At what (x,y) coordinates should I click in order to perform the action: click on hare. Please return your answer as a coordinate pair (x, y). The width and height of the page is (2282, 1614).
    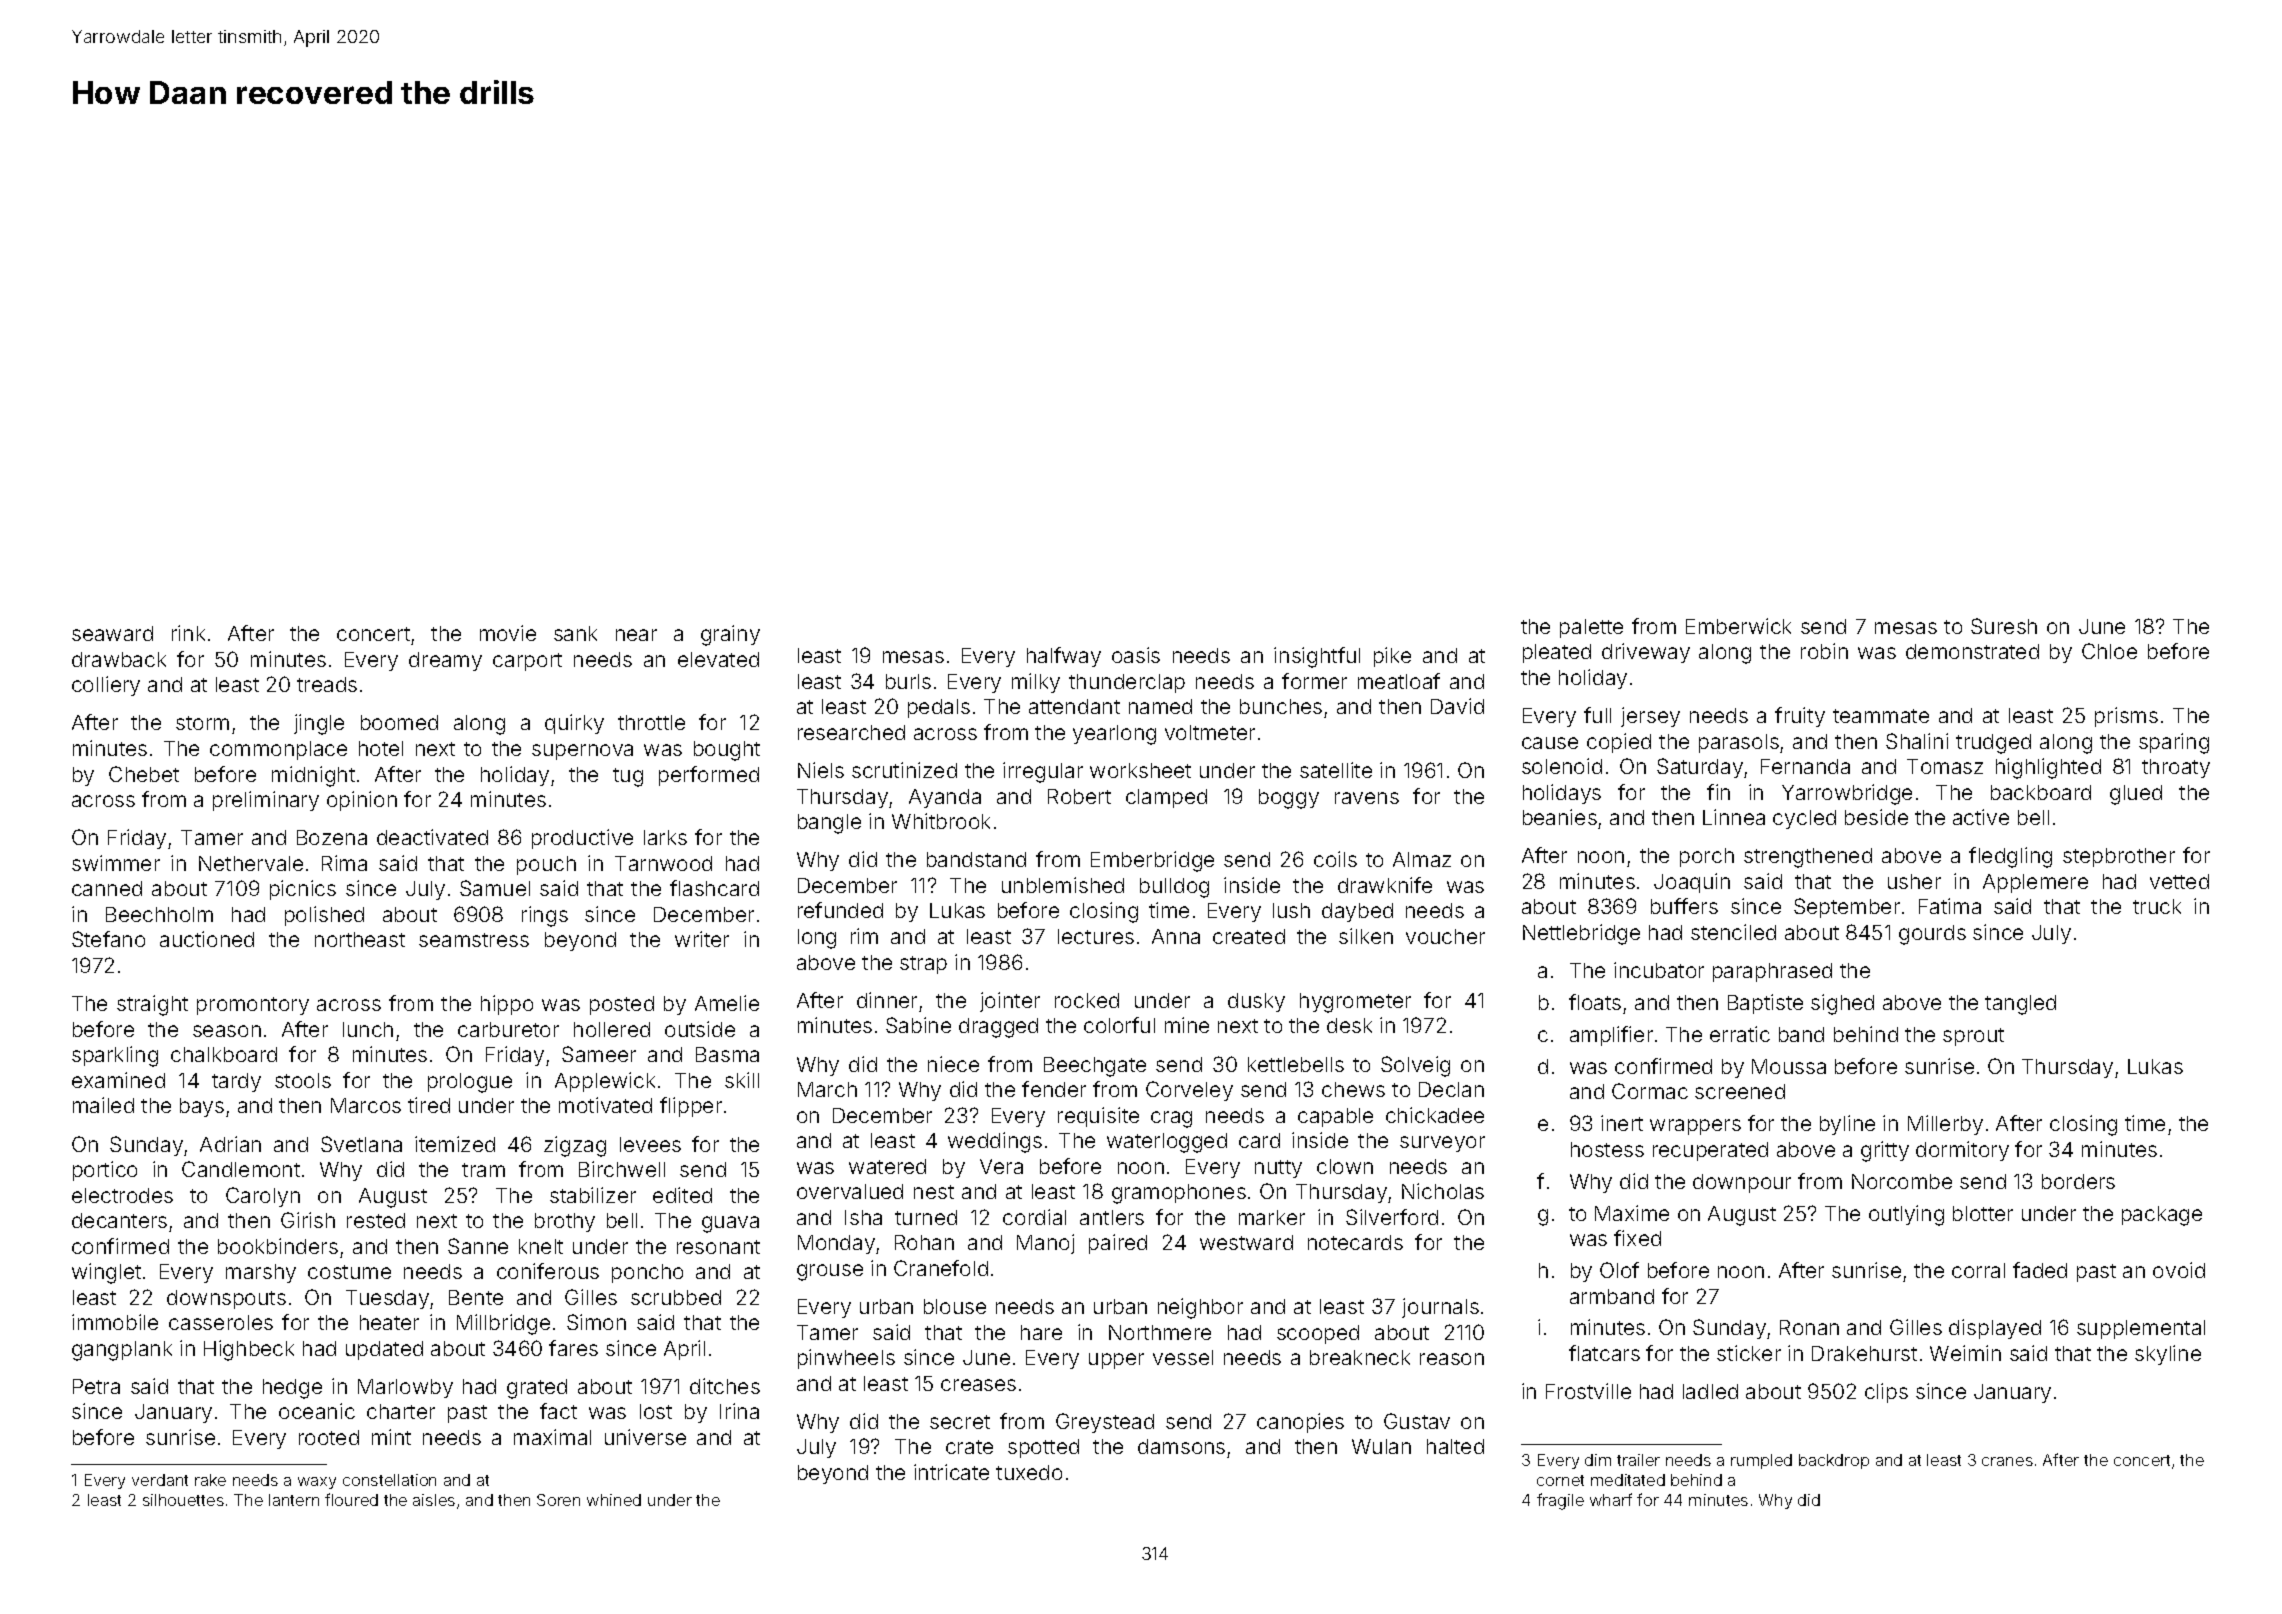
    Looking at the image, I should click on (1041, 1332).
